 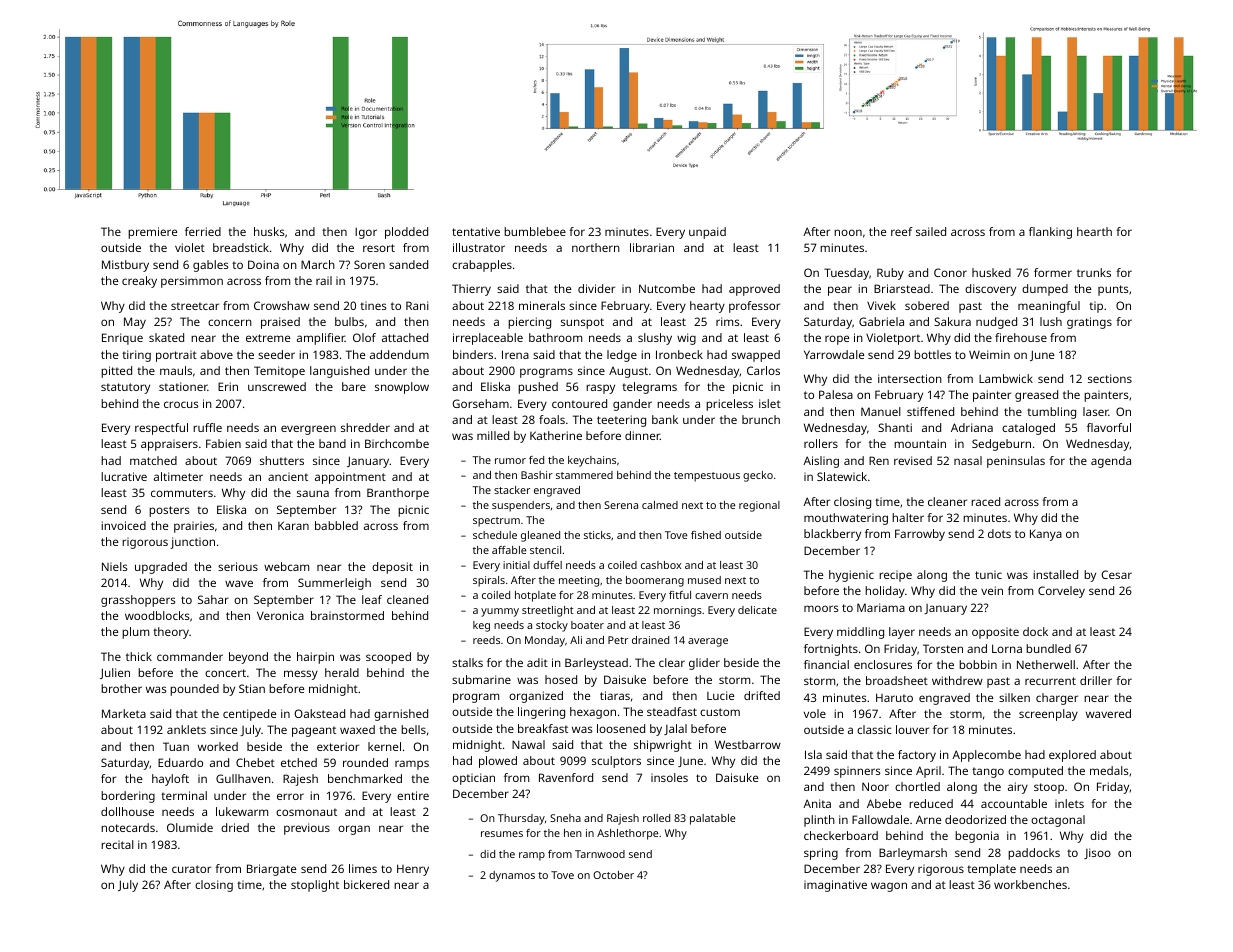 What do you see at coordinates (707, 233) in the image?
I see `unpaid` at bounding box center [707, 233].
